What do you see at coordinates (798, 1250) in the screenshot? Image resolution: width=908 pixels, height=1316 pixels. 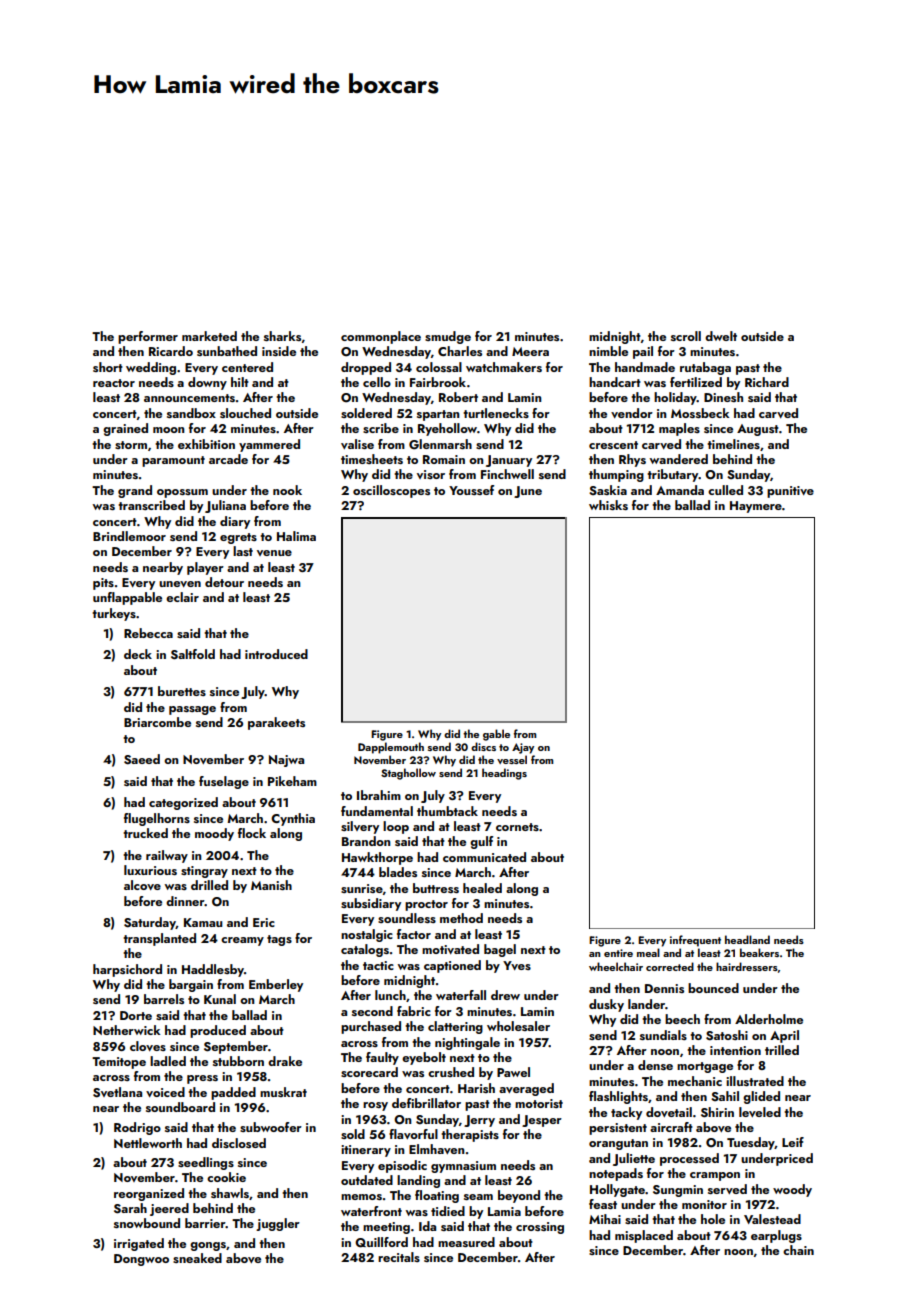 I see `chain` at bounding box center [798, 1250].
